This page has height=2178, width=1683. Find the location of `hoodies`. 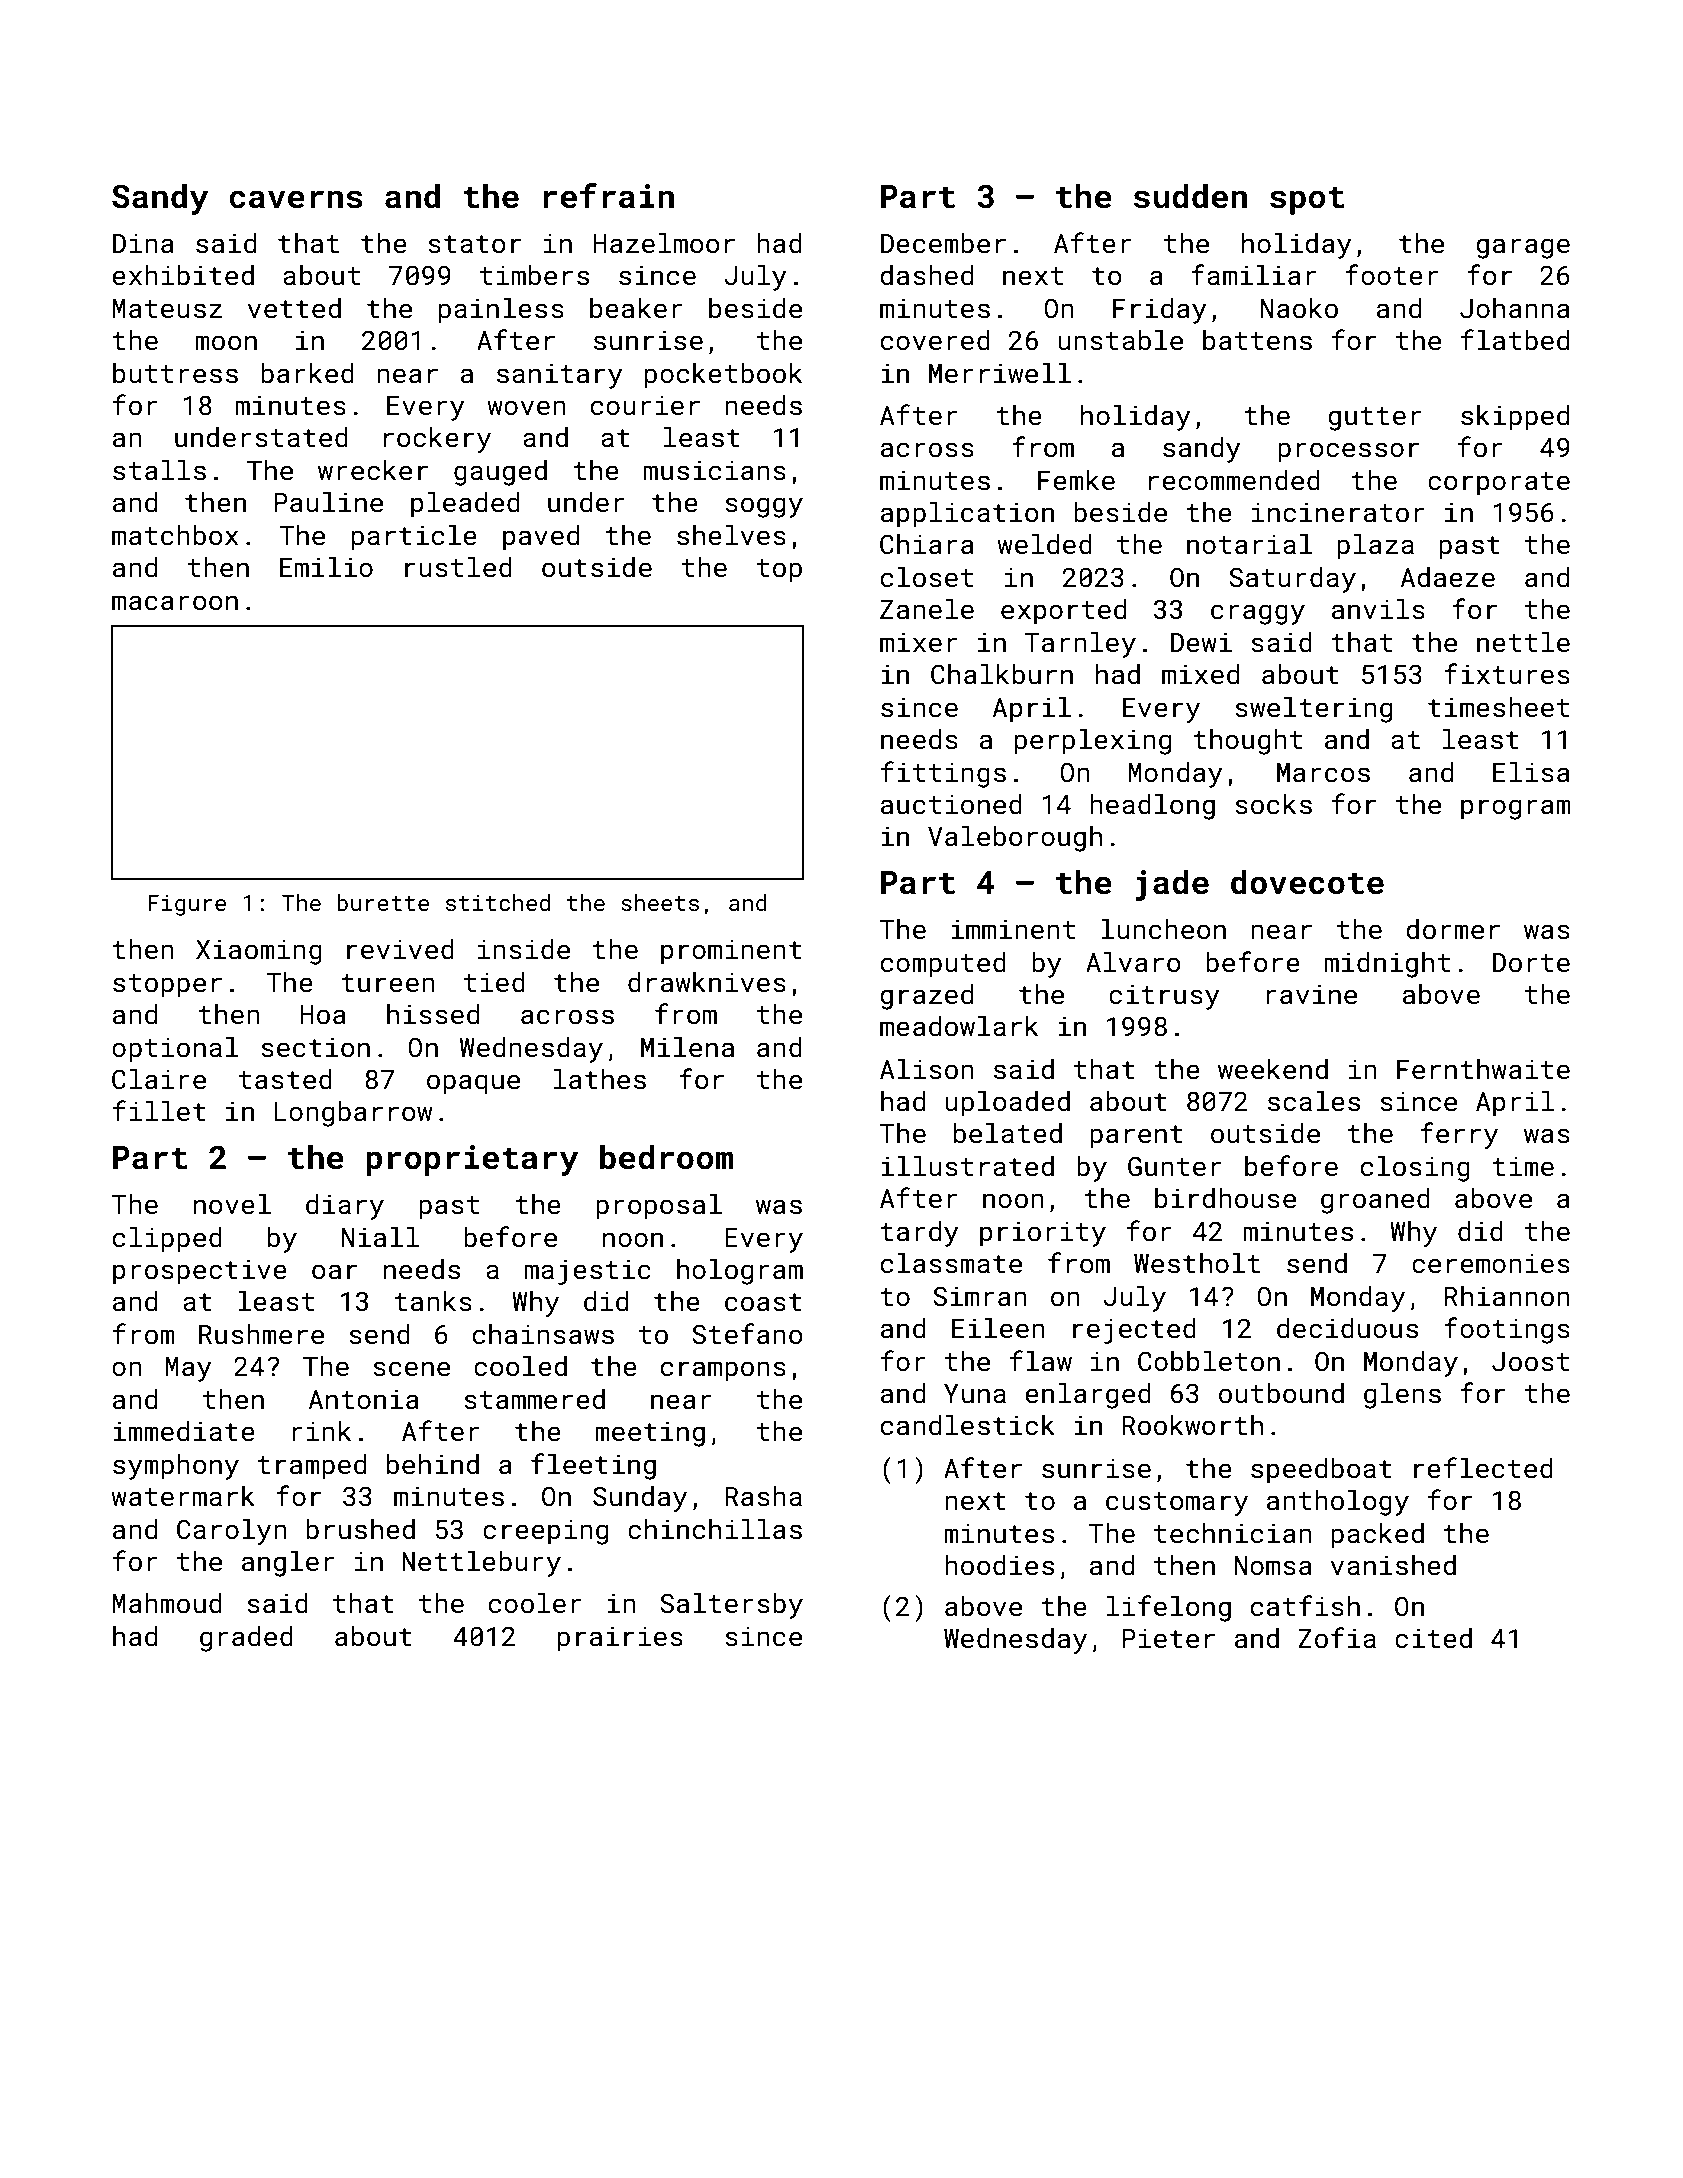

hoodies is located at coordinates (999, 1565).
